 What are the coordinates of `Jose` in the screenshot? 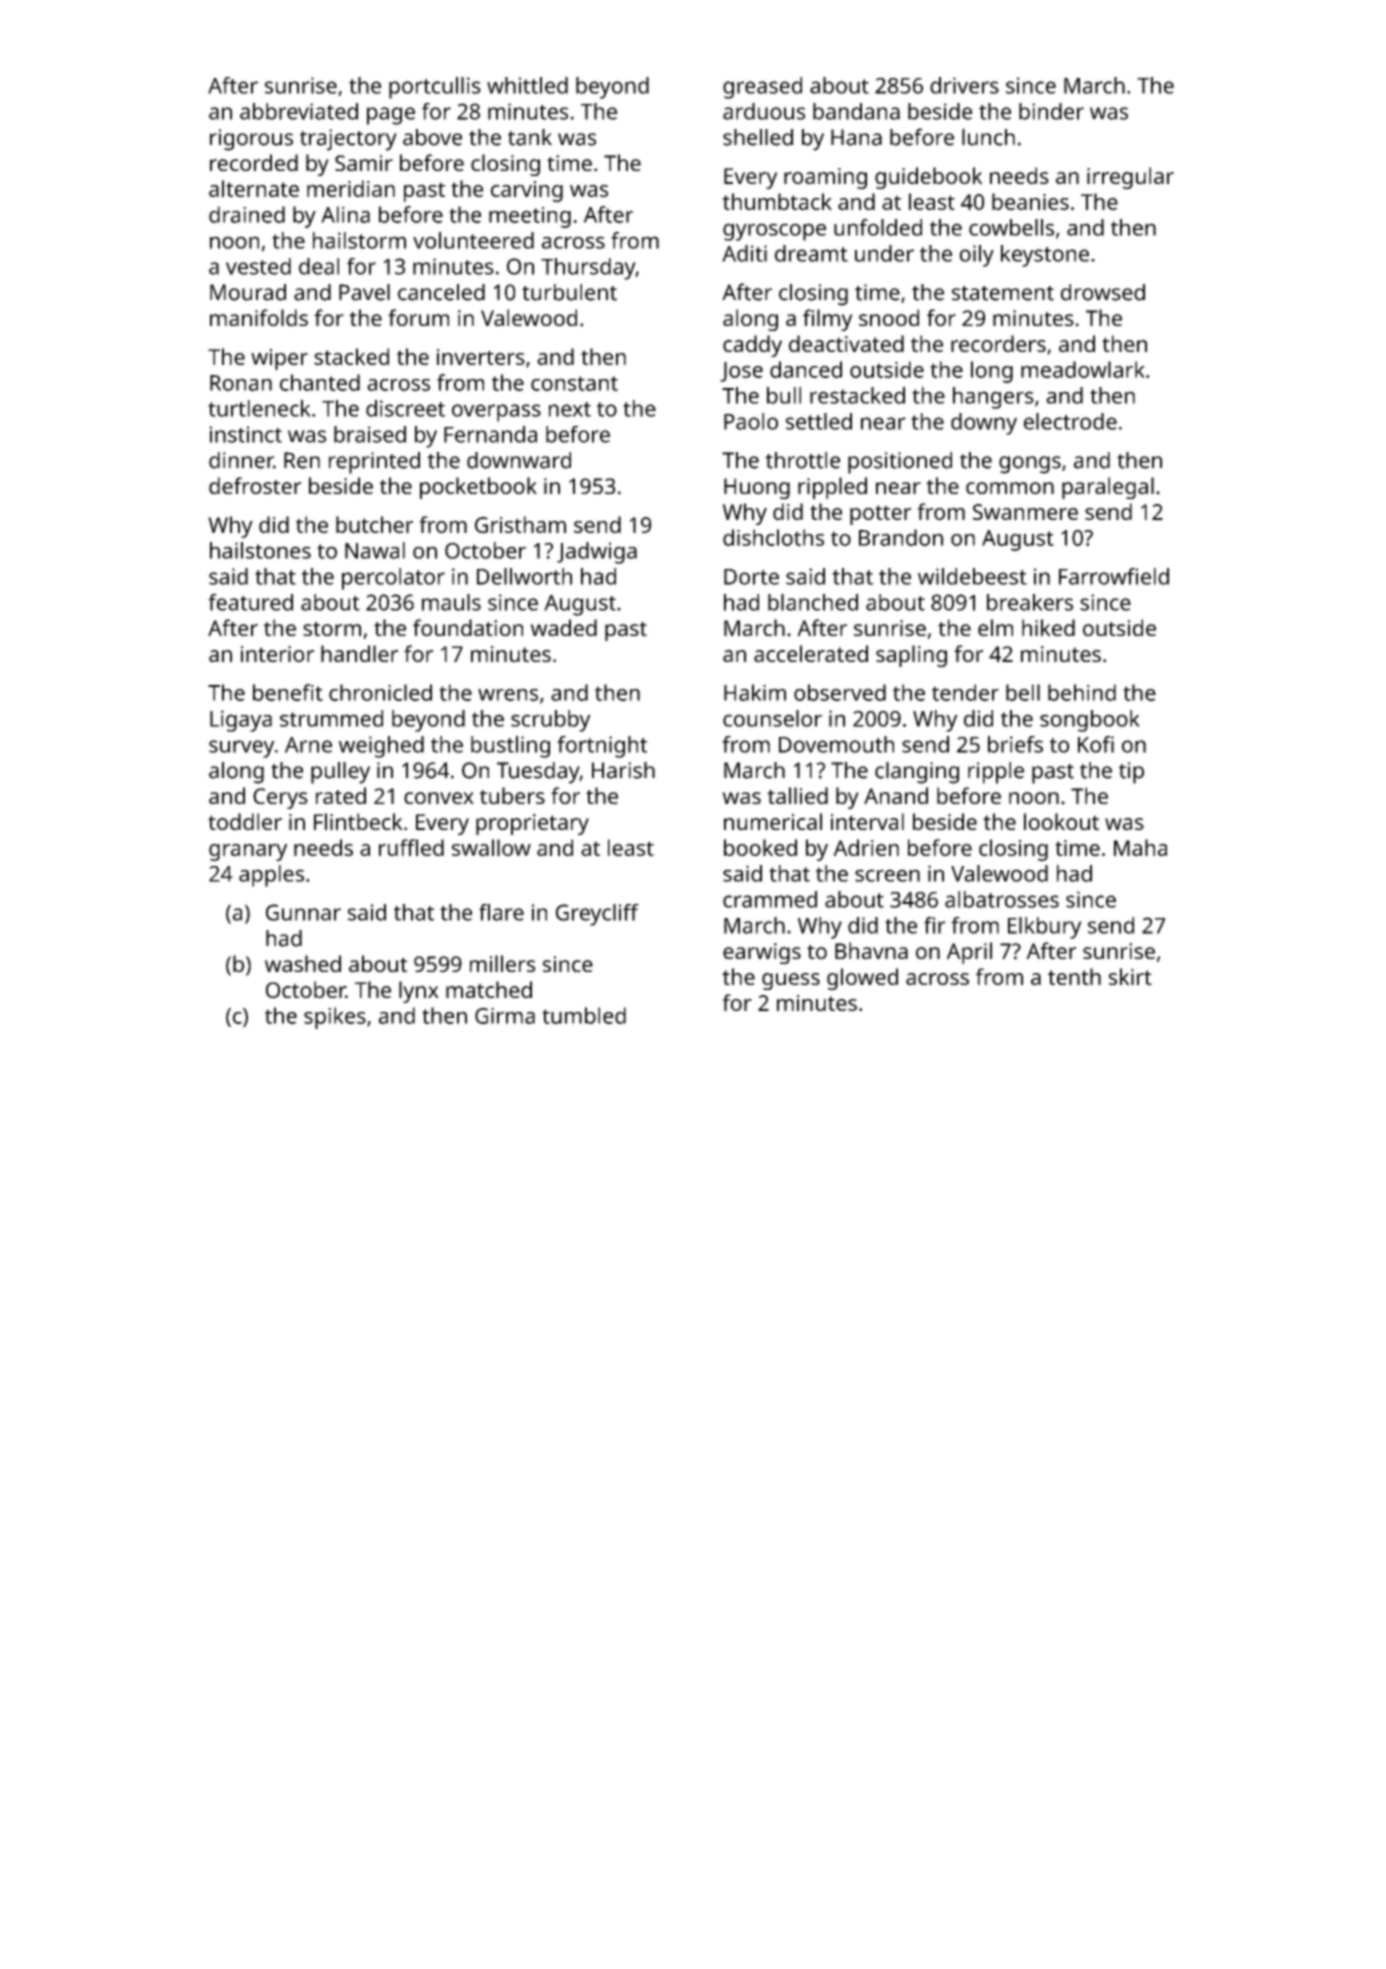 It's located at (741, 372).
